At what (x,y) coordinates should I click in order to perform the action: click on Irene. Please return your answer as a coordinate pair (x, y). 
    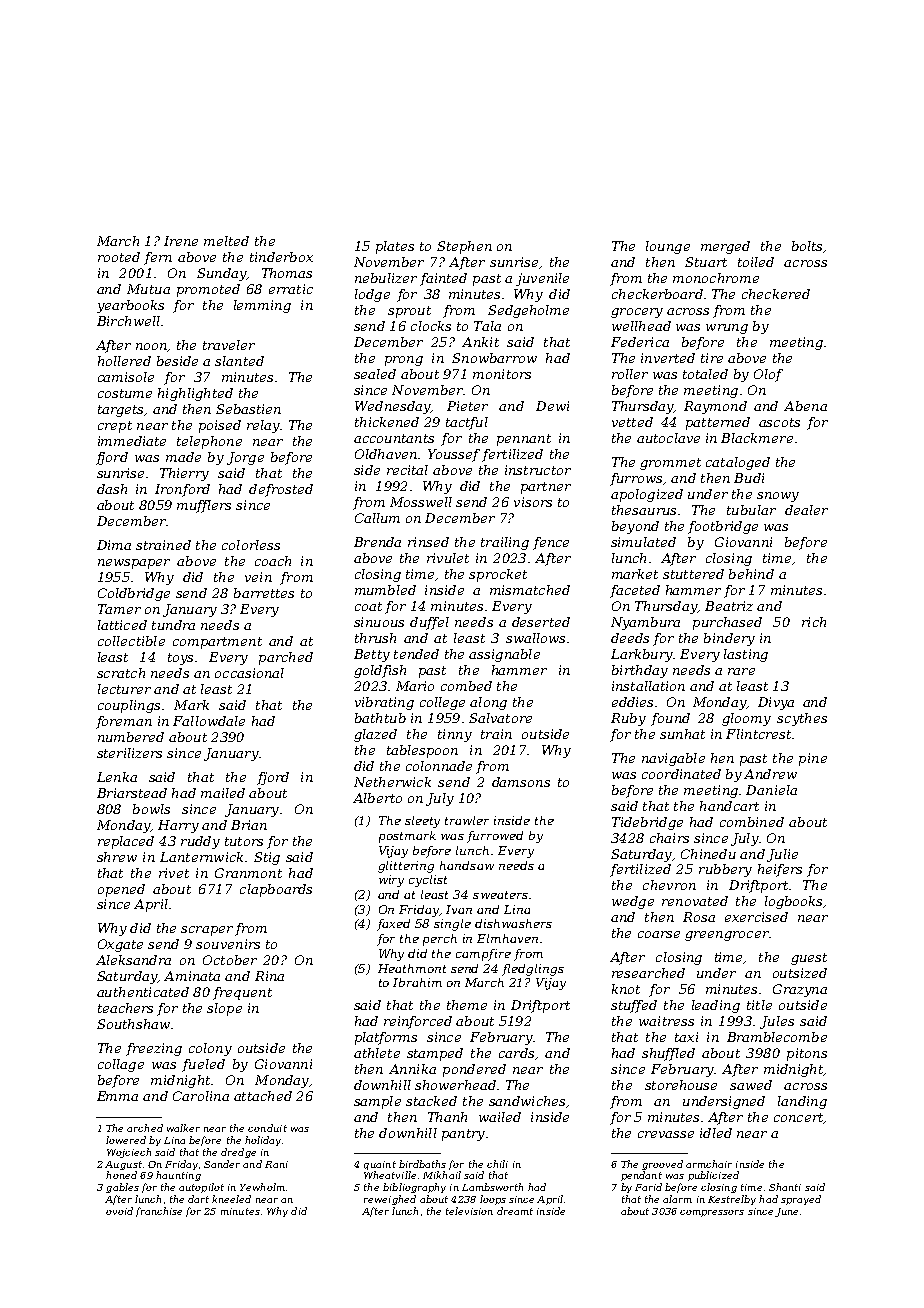
    Looking at the image, I should click on (181, 241).
